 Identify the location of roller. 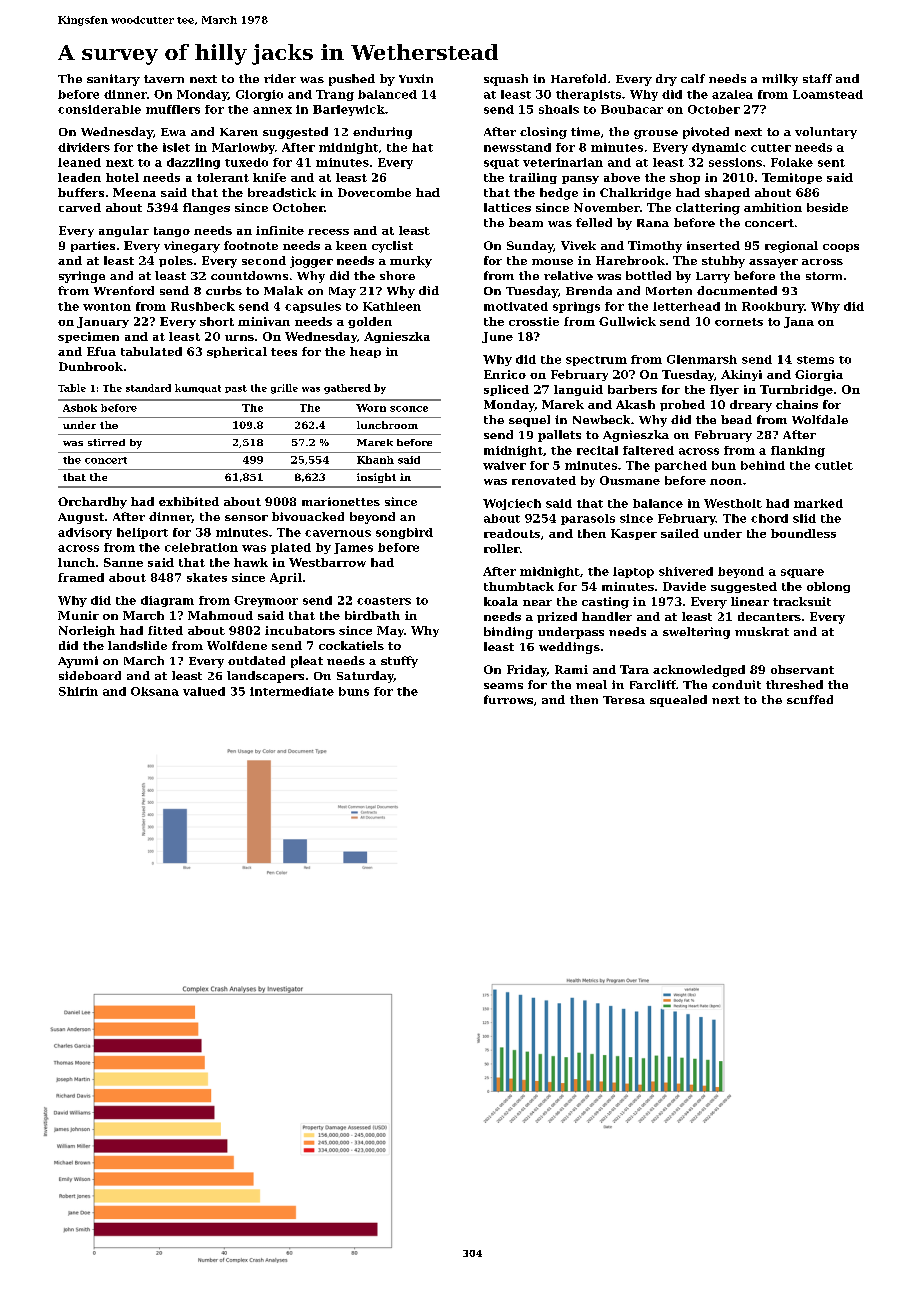
(501, 548).
